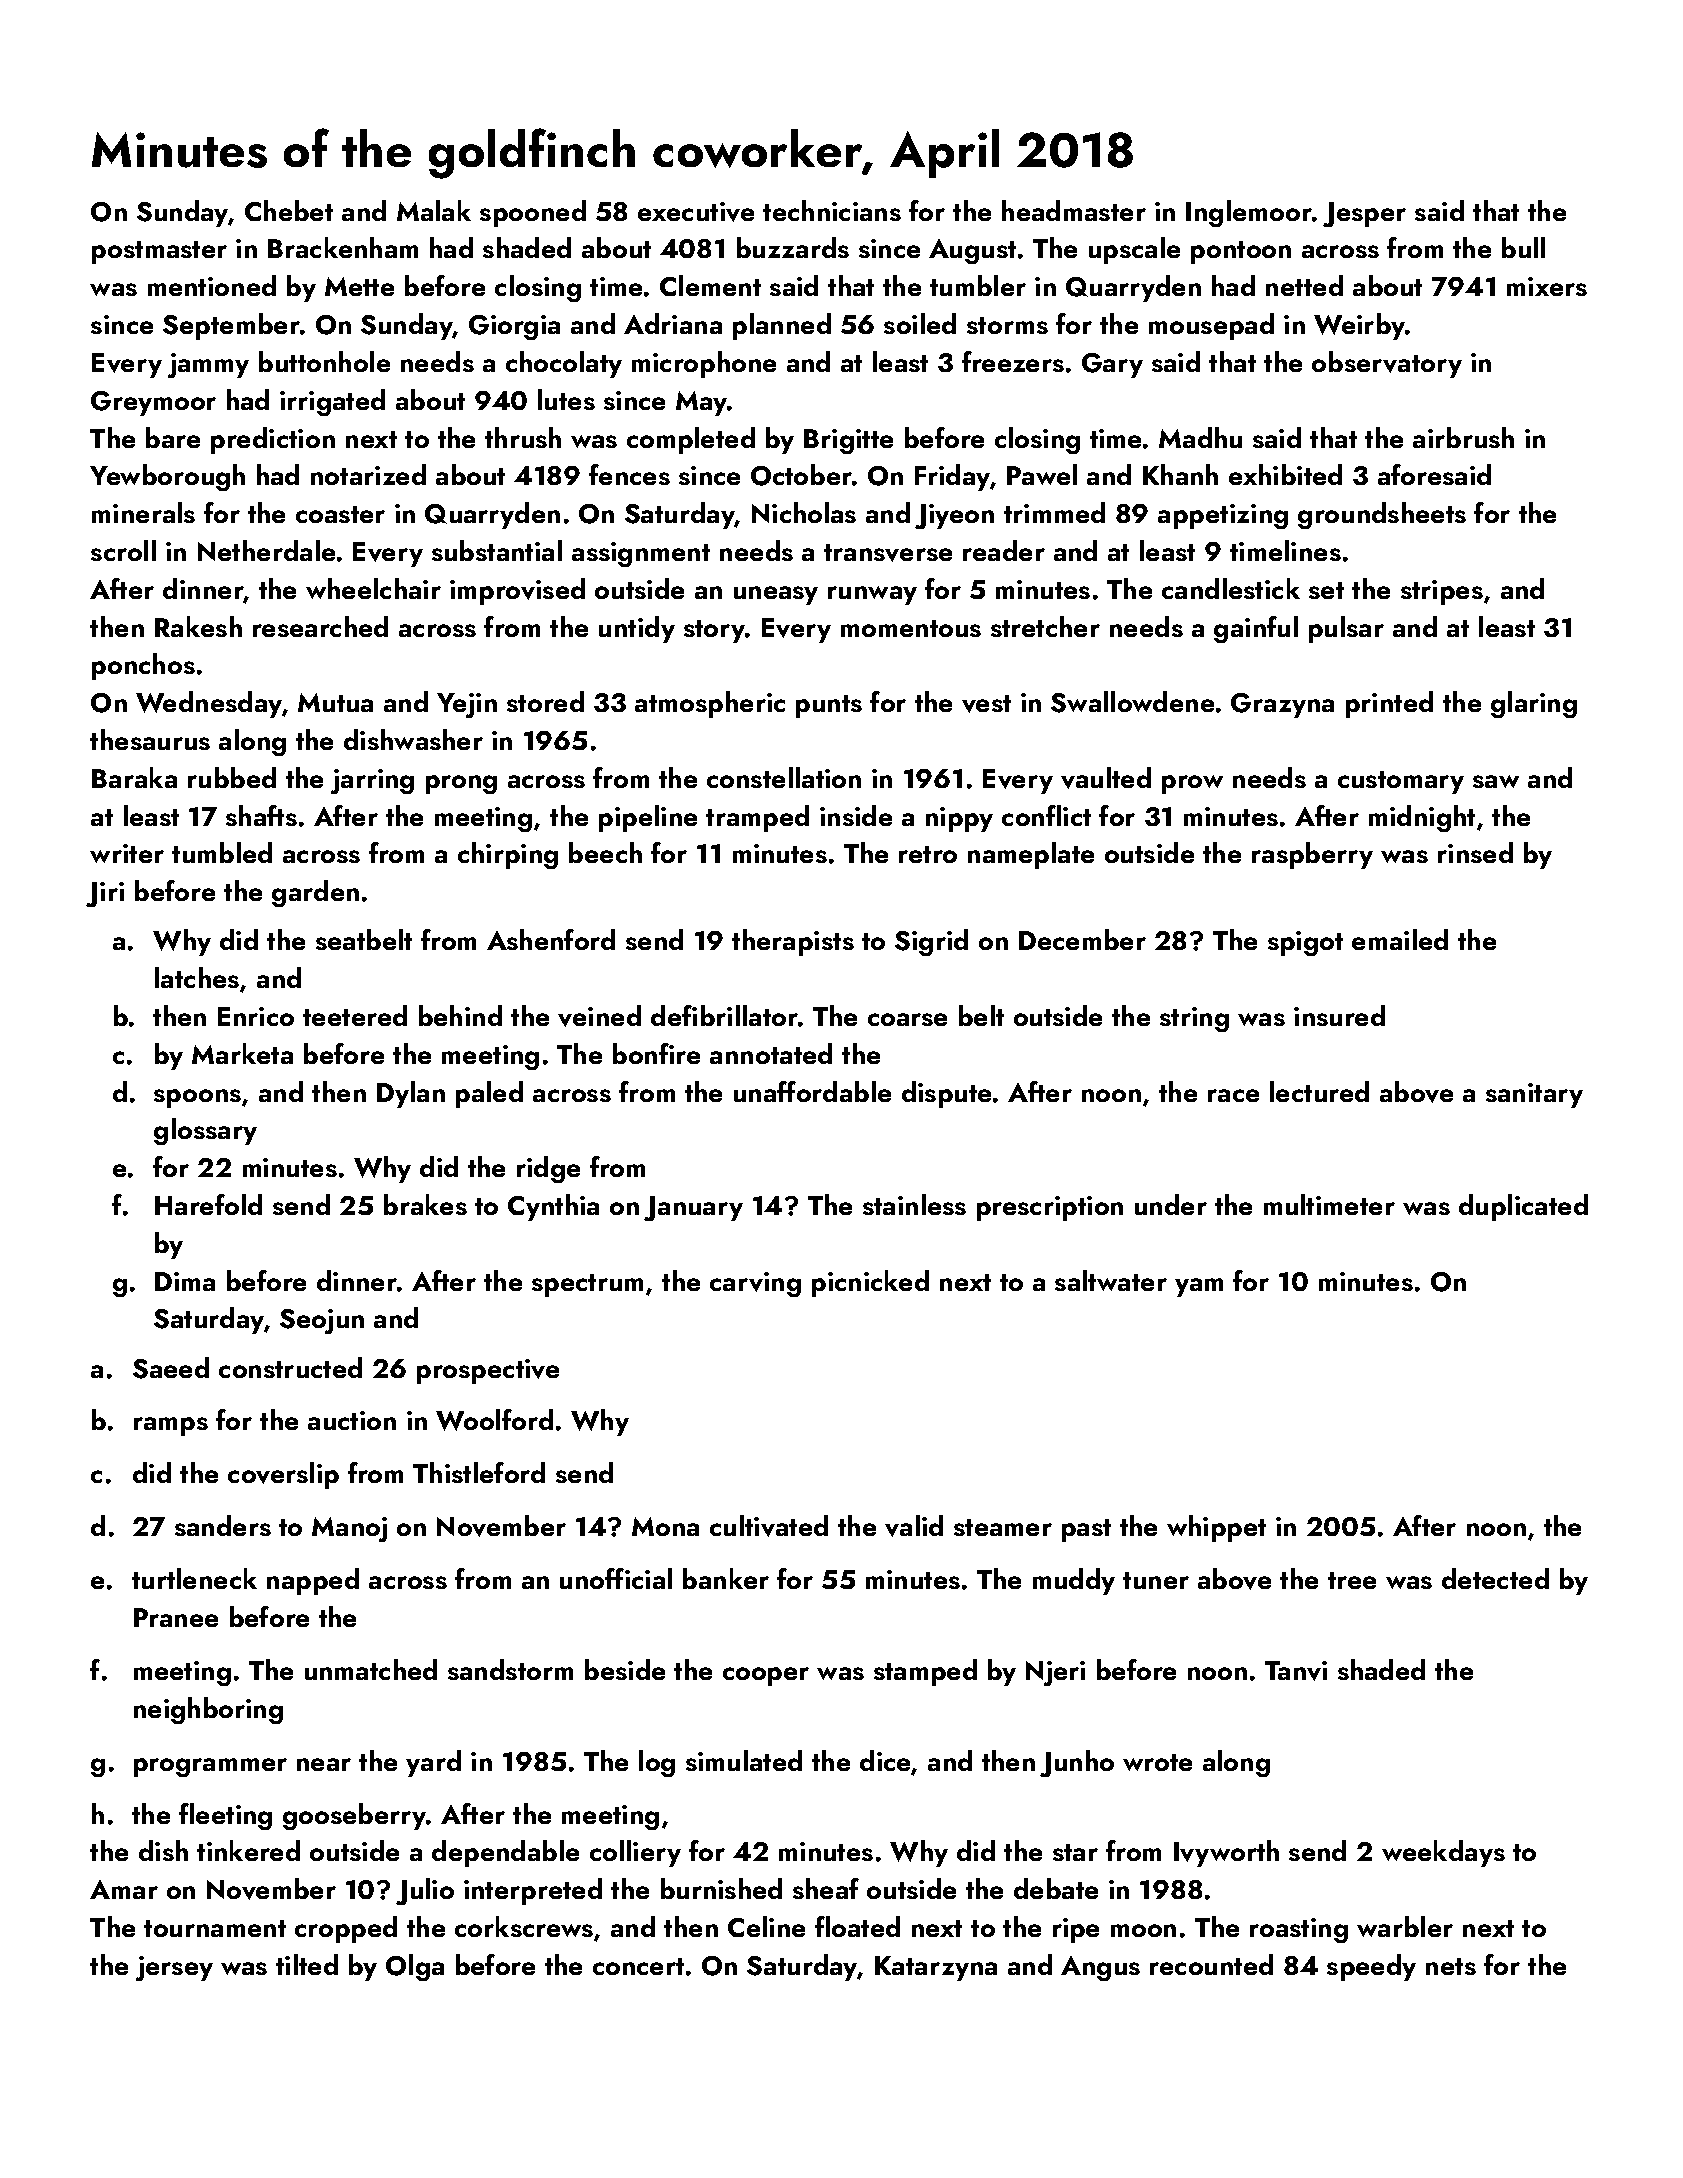  I want to click on picnicked, so click(870, 1283).
